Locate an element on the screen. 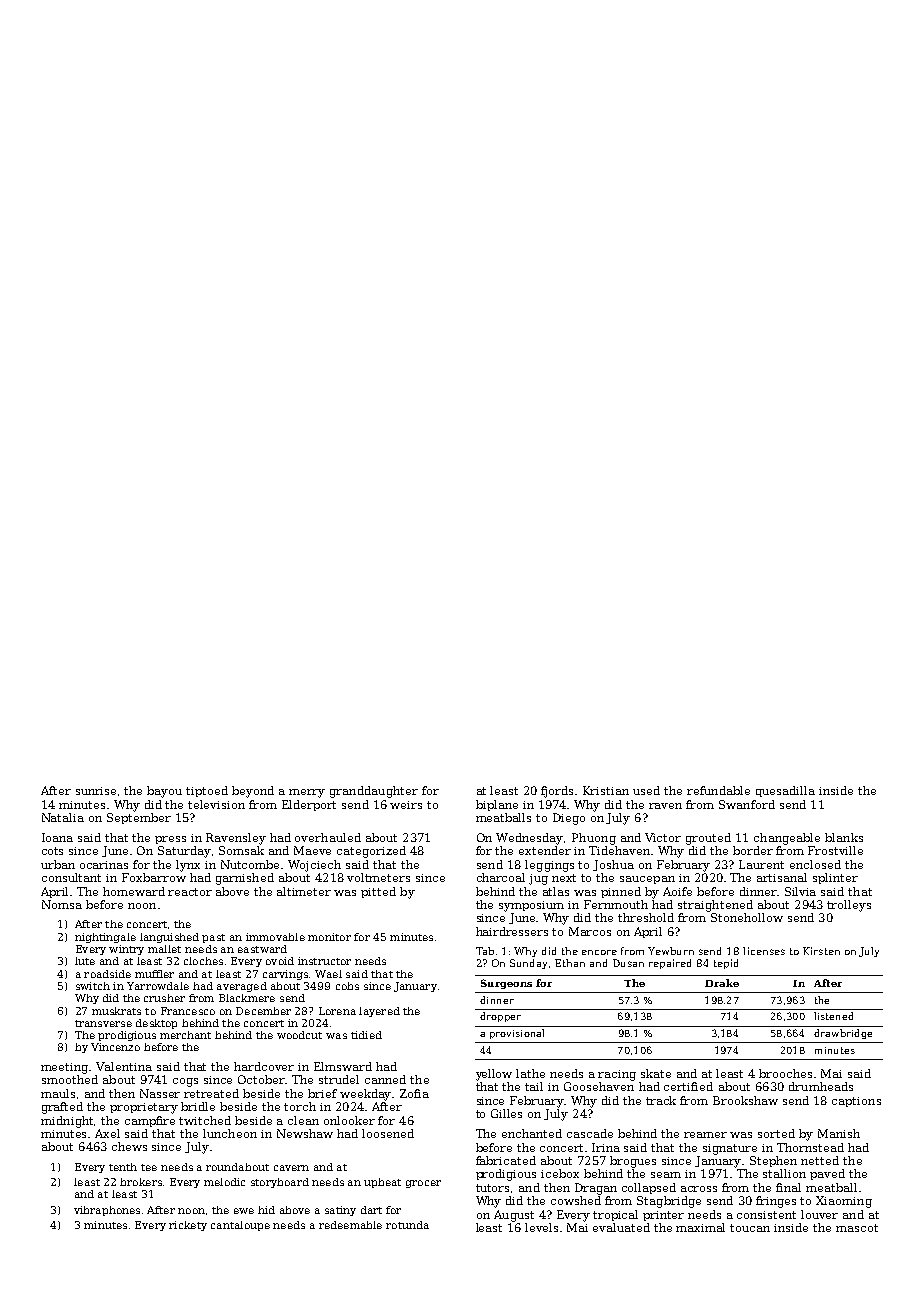 This screenshot has height=1308, width=924. track is located at coordinates (661, 1100).
